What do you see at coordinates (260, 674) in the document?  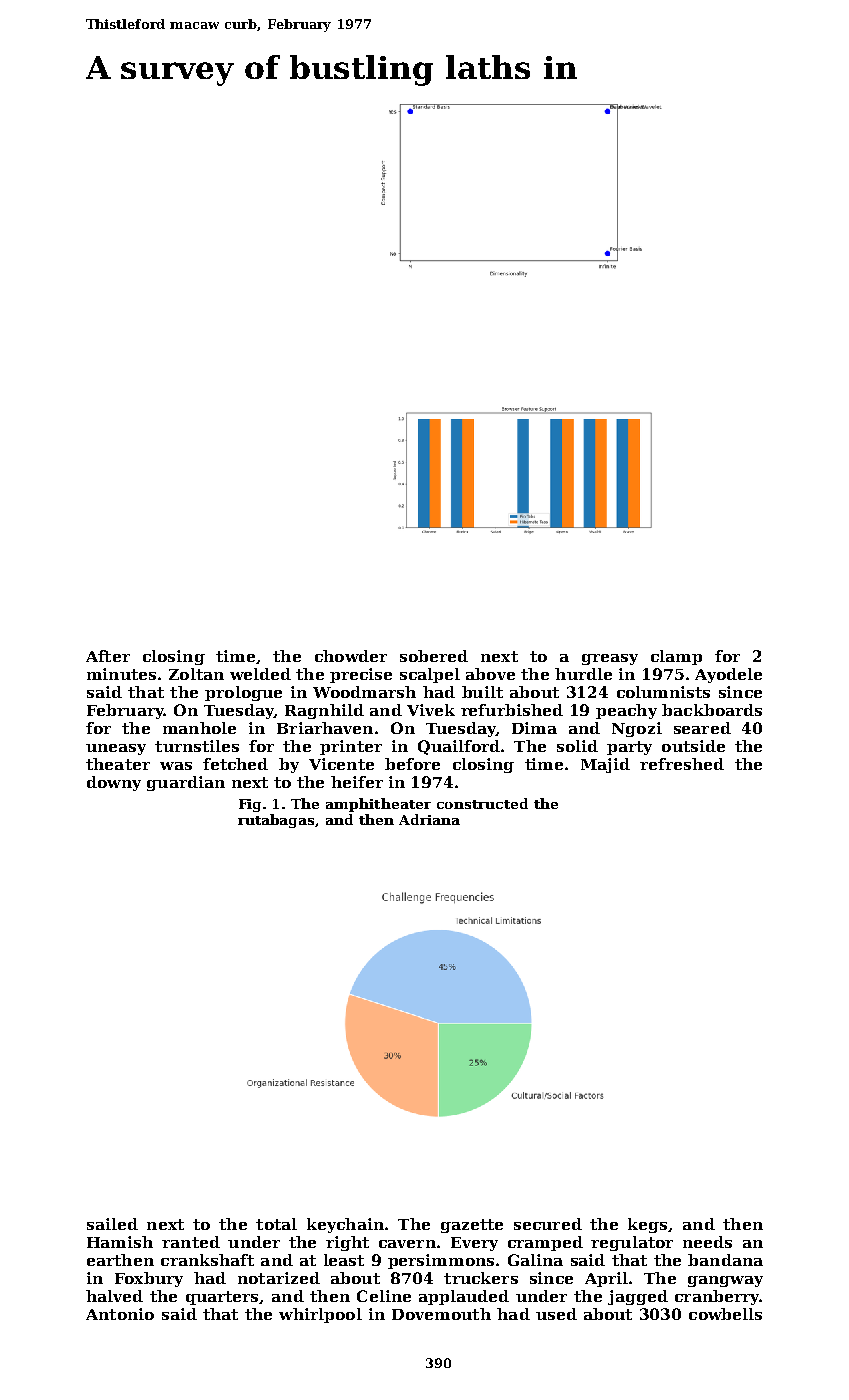 I see `welded` at bounding box center [260, 674].
